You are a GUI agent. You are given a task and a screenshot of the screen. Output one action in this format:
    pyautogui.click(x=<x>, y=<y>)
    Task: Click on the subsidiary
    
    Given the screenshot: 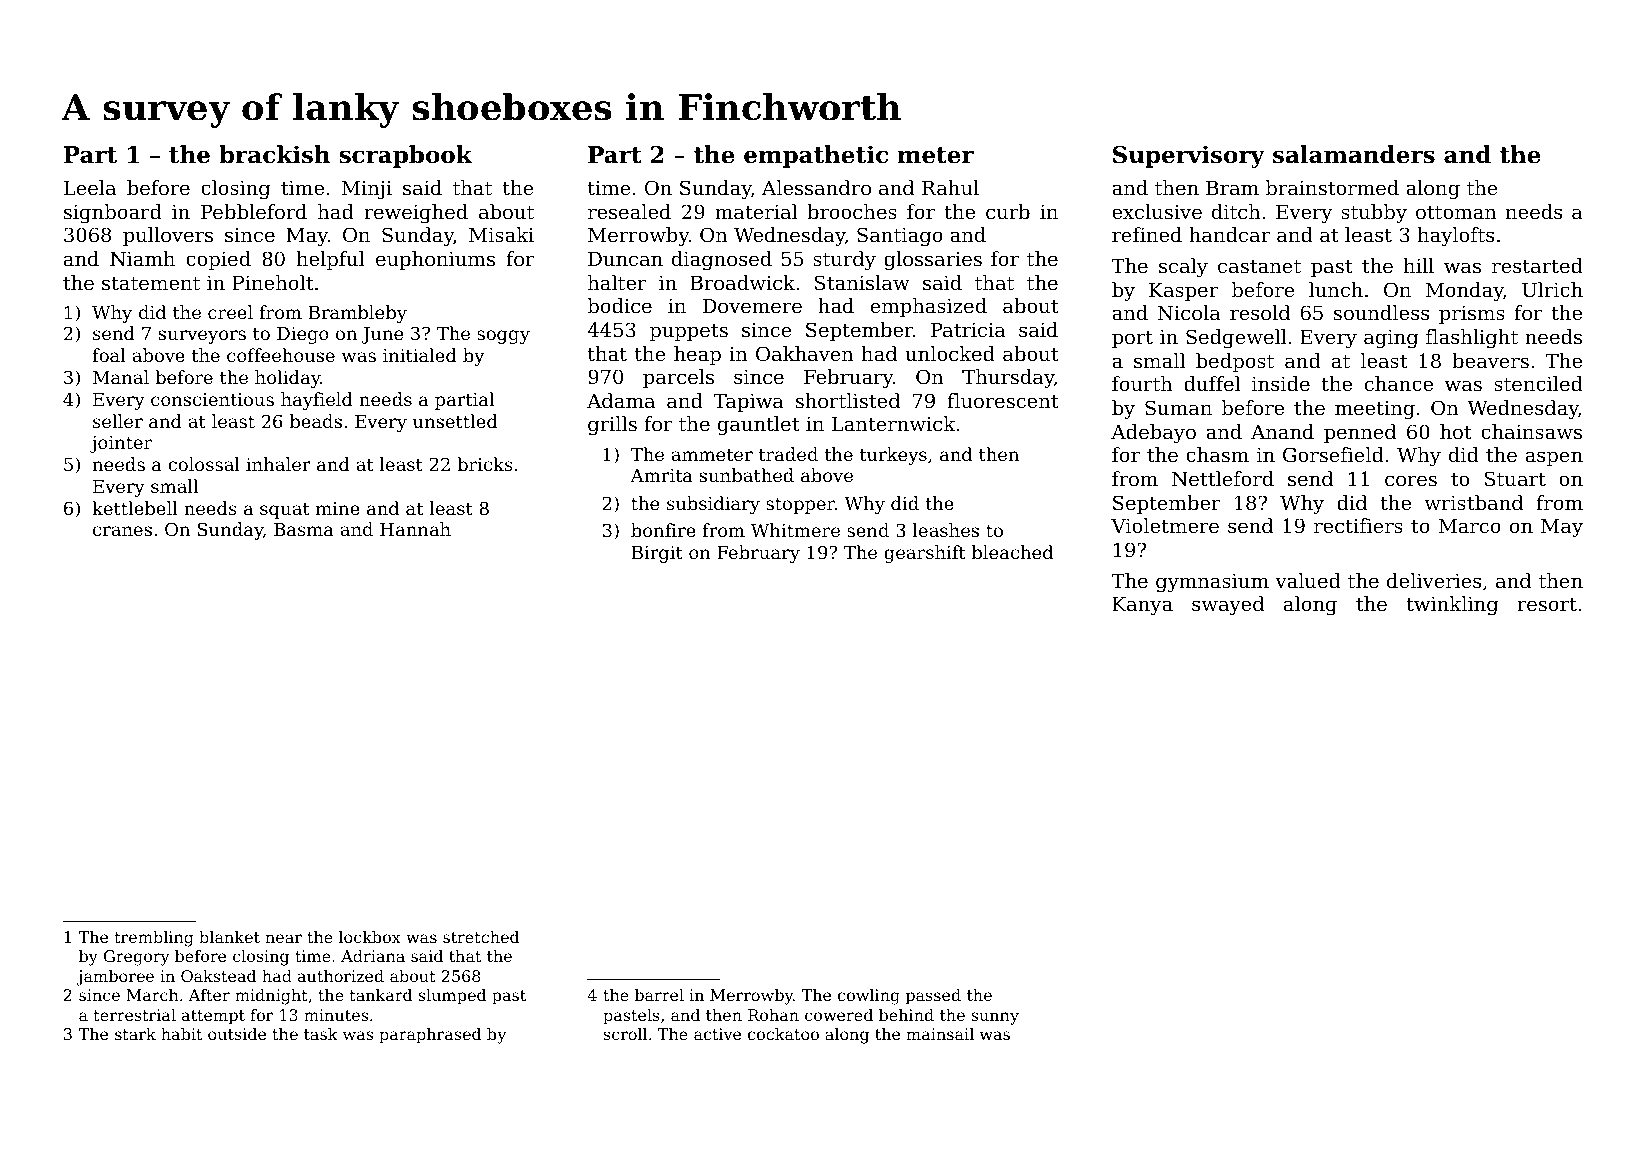 What is the action you would take?
    pyautogui.click(x=713, y=505)
